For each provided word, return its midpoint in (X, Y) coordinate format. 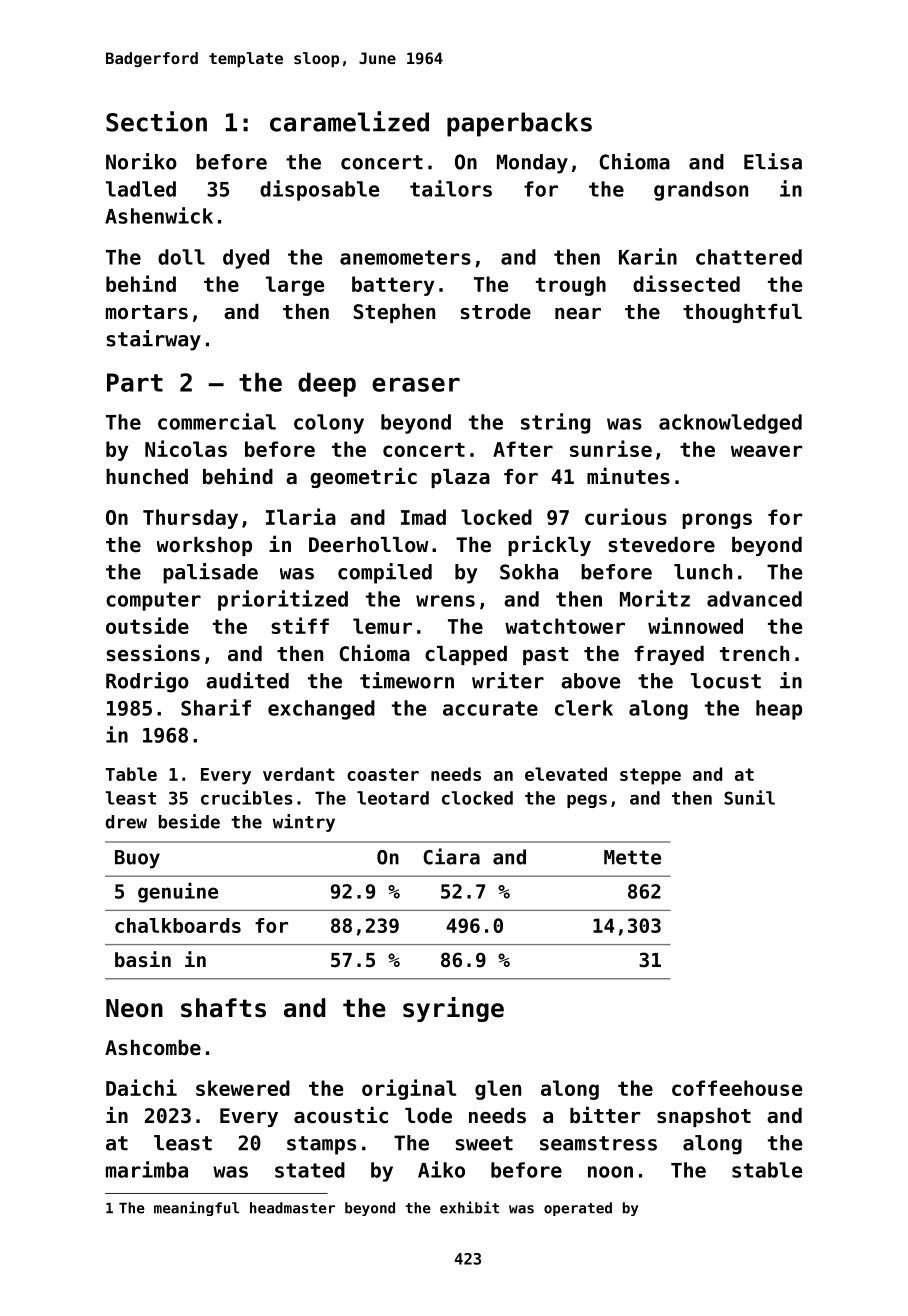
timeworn (407, 680)
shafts (223, 1008)
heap (779, 710)
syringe (453, 1009)
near (578, 314)
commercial (217, 421)
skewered (243, 1088)
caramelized (349, 121)
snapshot (704, 1117)
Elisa (773, 161)
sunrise (611, 448)
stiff (300, 625)
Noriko (141, 161)
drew (126, 822)
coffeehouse (737, 1088)
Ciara (451, 856)
